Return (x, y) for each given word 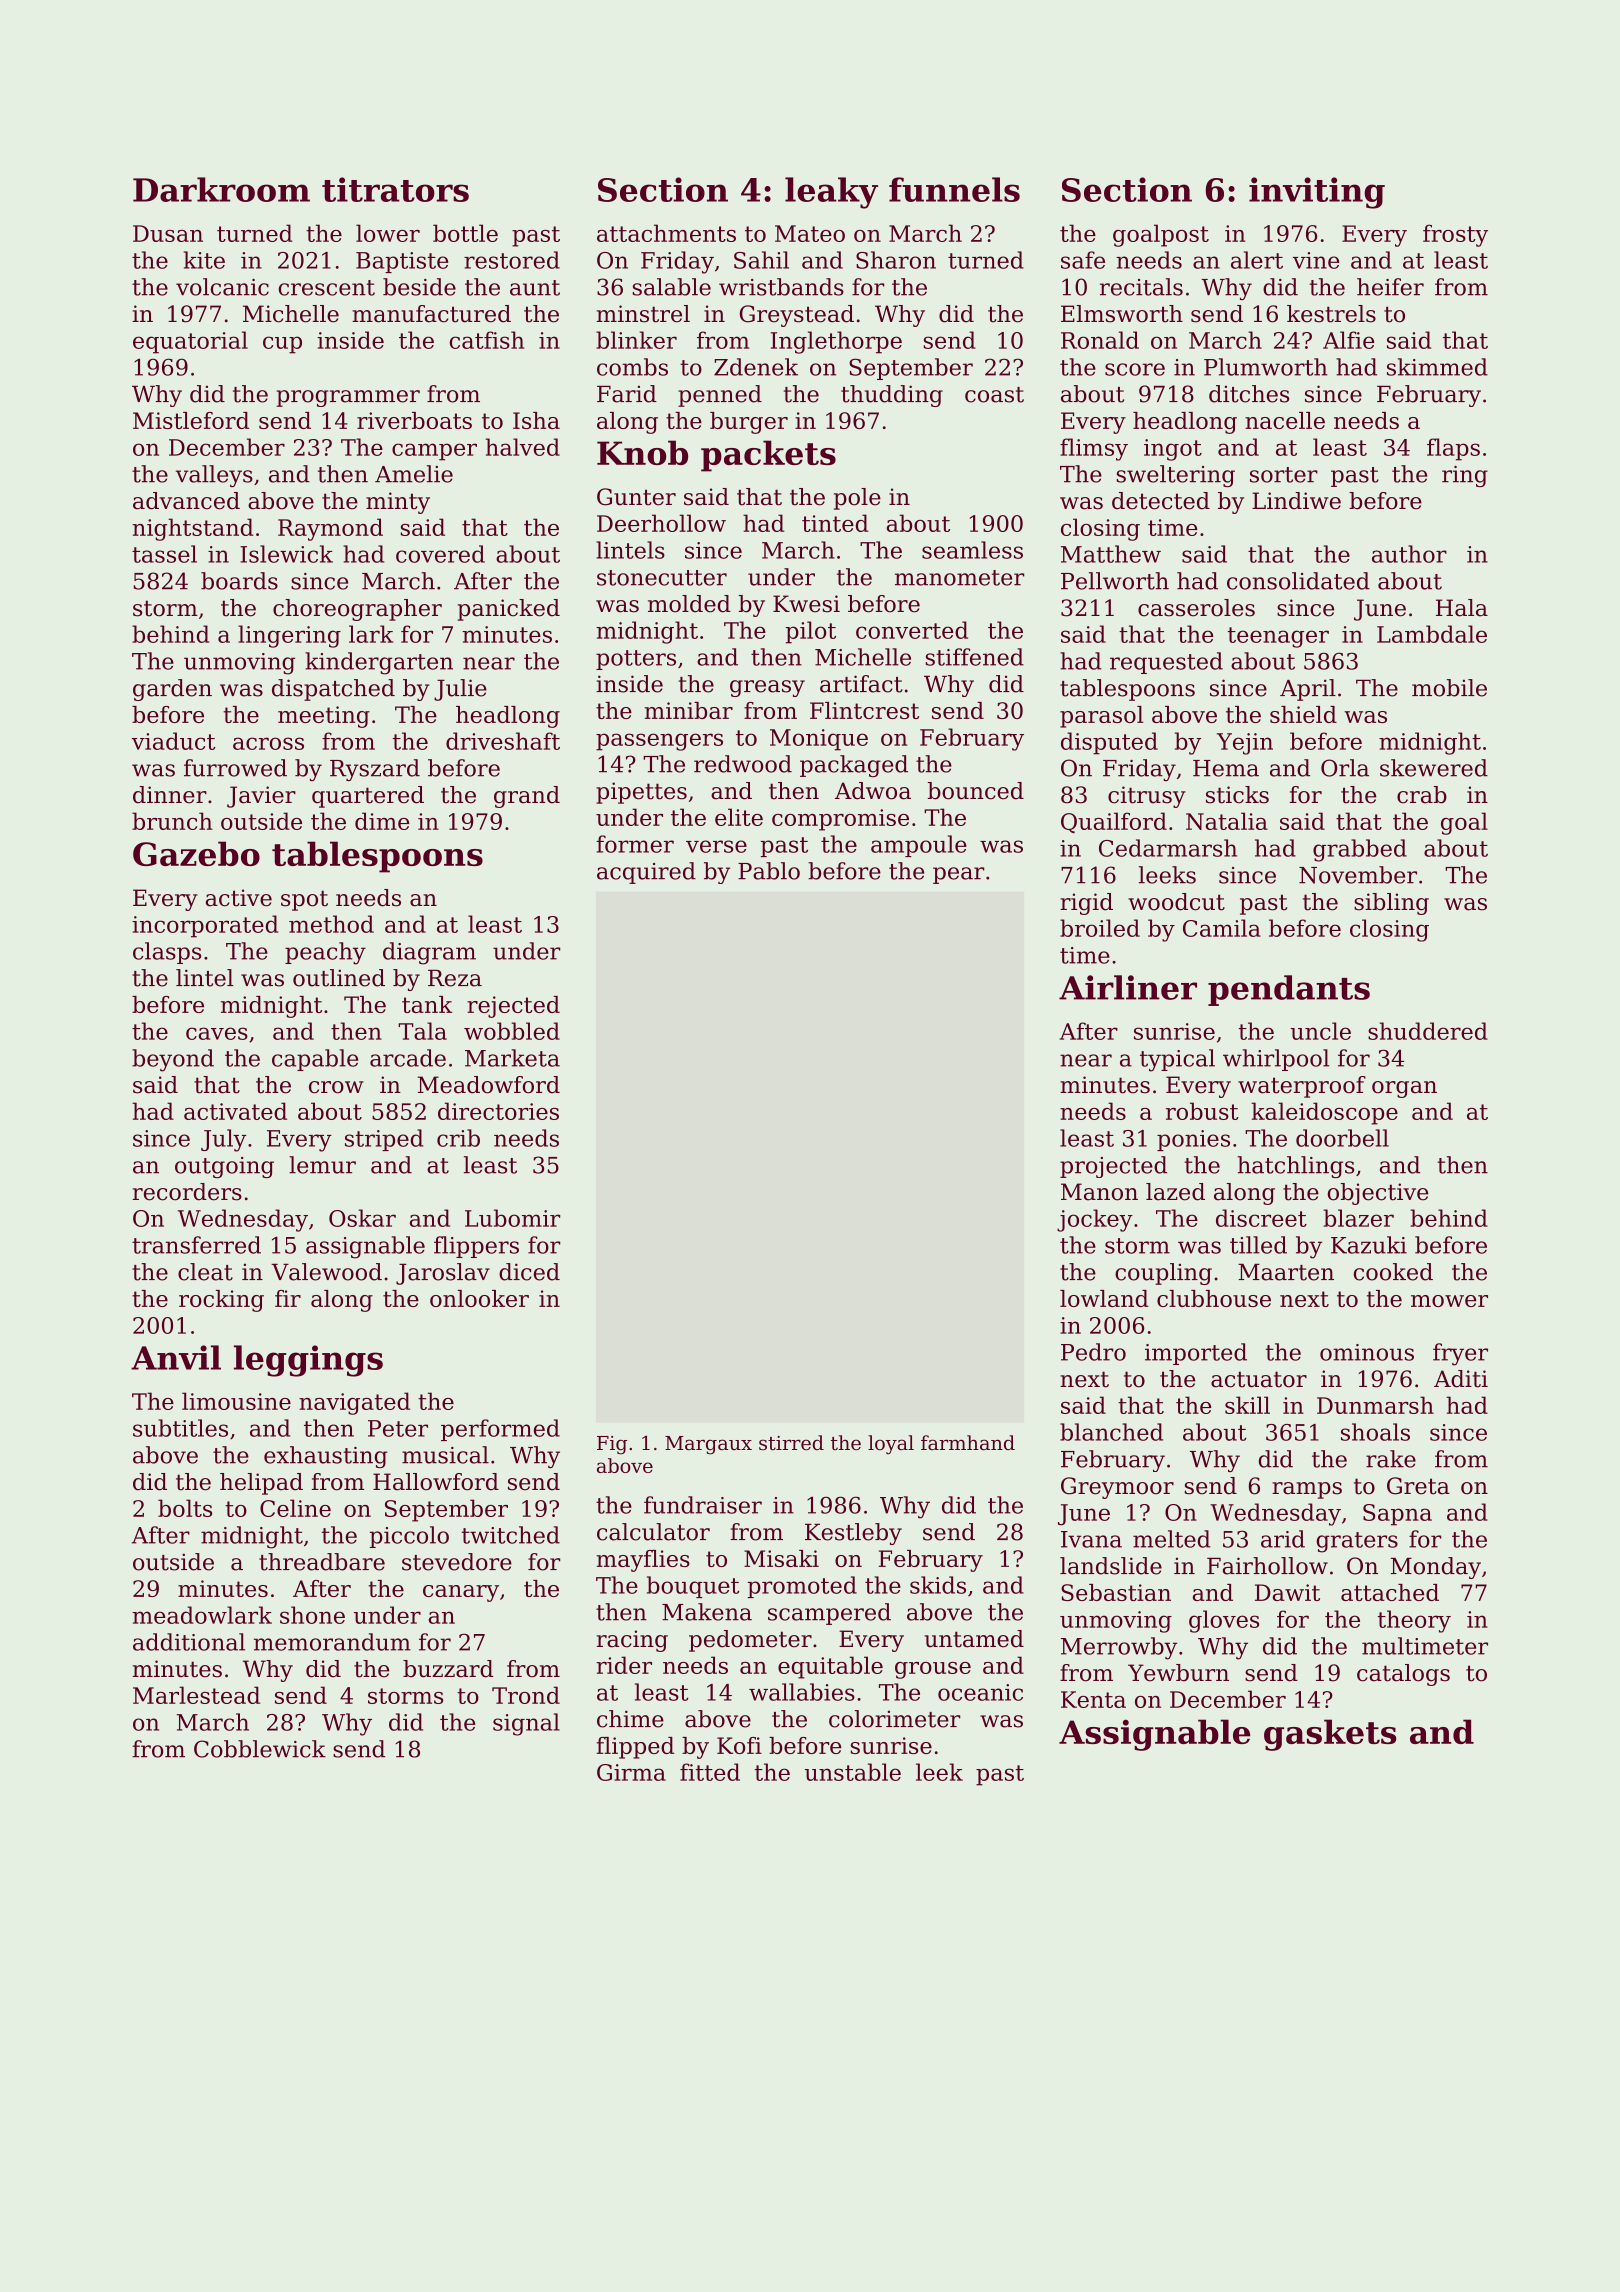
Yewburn (1178, 1673)
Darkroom (221, 189)
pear (958, 875)
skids (938, 1585)
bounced (976, 791)
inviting (1317, 193)
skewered (1434, 768)
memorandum (332, 1642)
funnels (954, 189)
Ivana (1091, 1539)
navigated (354, 1403)
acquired (646, 873)
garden (172, 690)
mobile (1449, 688)
